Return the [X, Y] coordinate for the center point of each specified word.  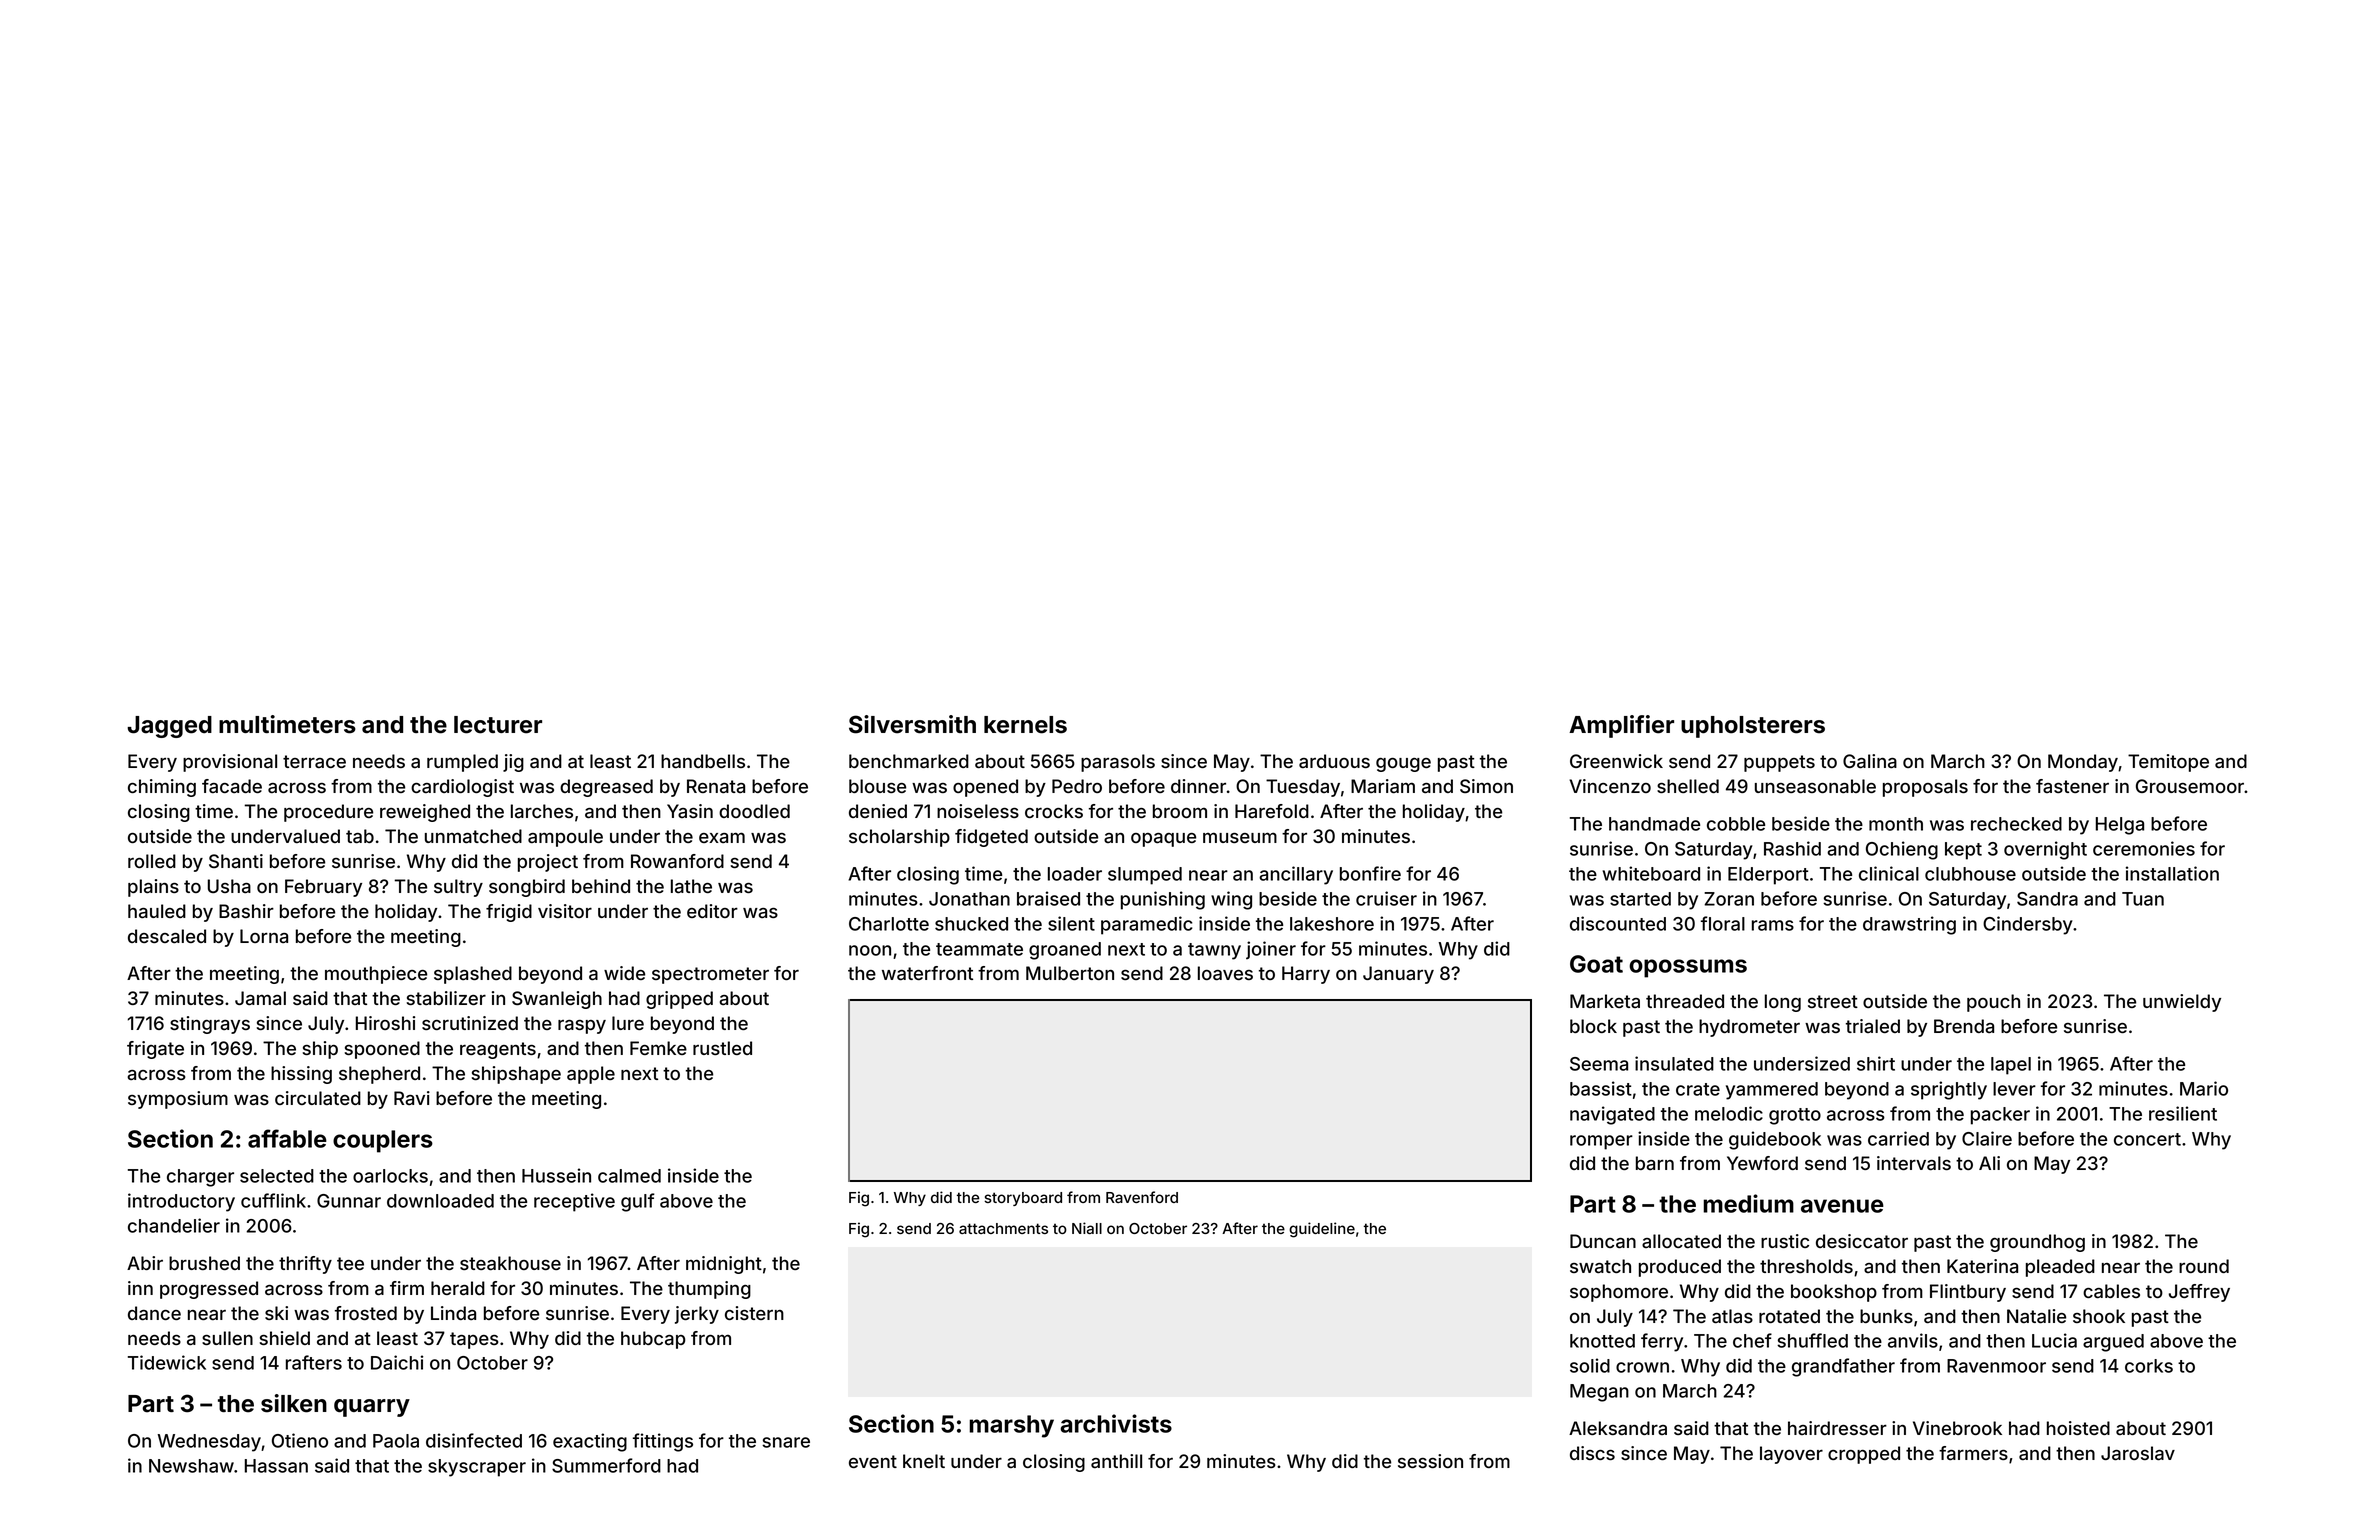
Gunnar [349, 1201]
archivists [1116, 1423]
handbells [703, 761]
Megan [1599, 1393]
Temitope [2168, 763]
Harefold [1272, 811]
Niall [1087, 1228]
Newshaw [191, 1466]
